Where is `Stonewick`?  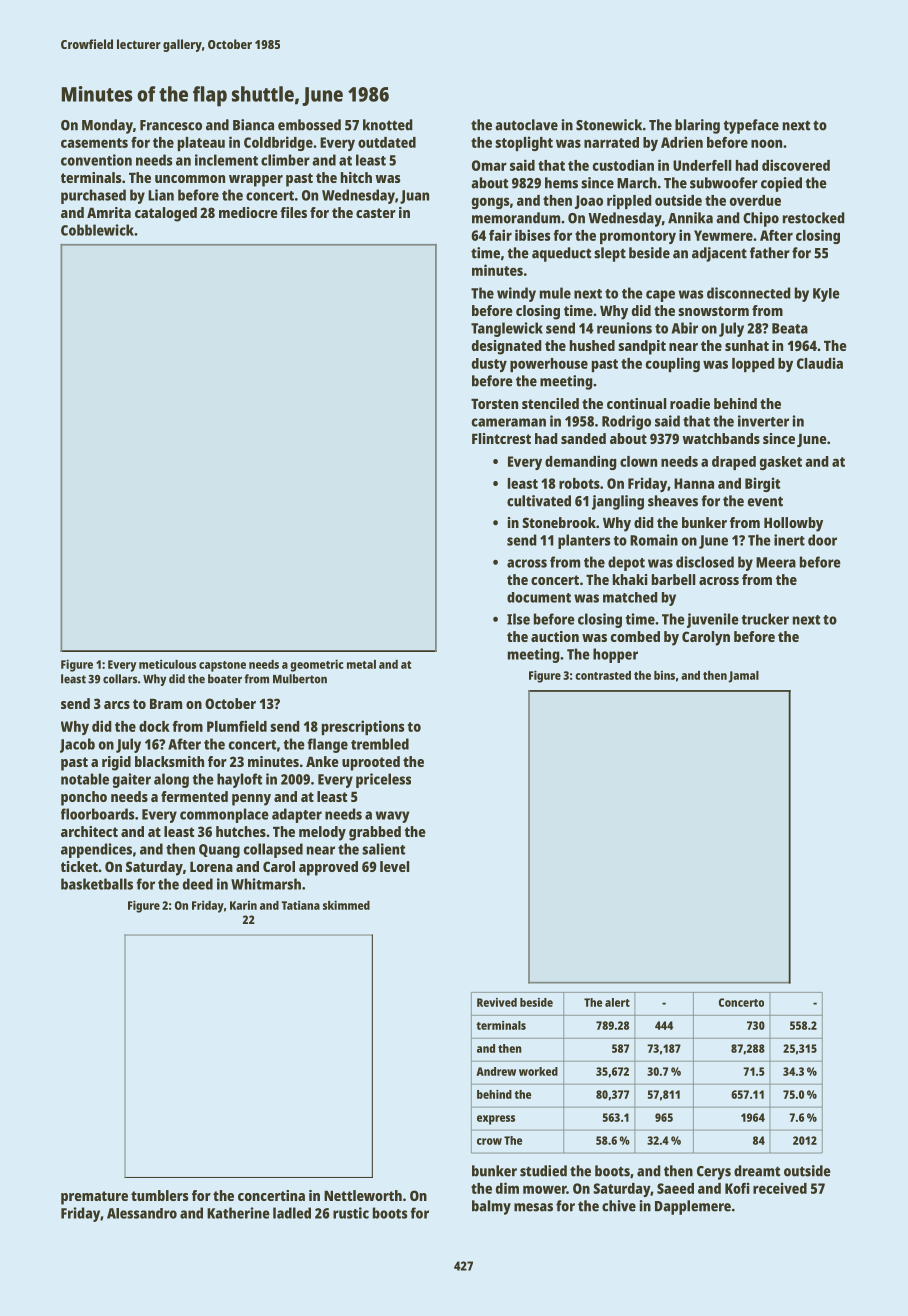 Stonewick is located at coordinates (609, 125).
